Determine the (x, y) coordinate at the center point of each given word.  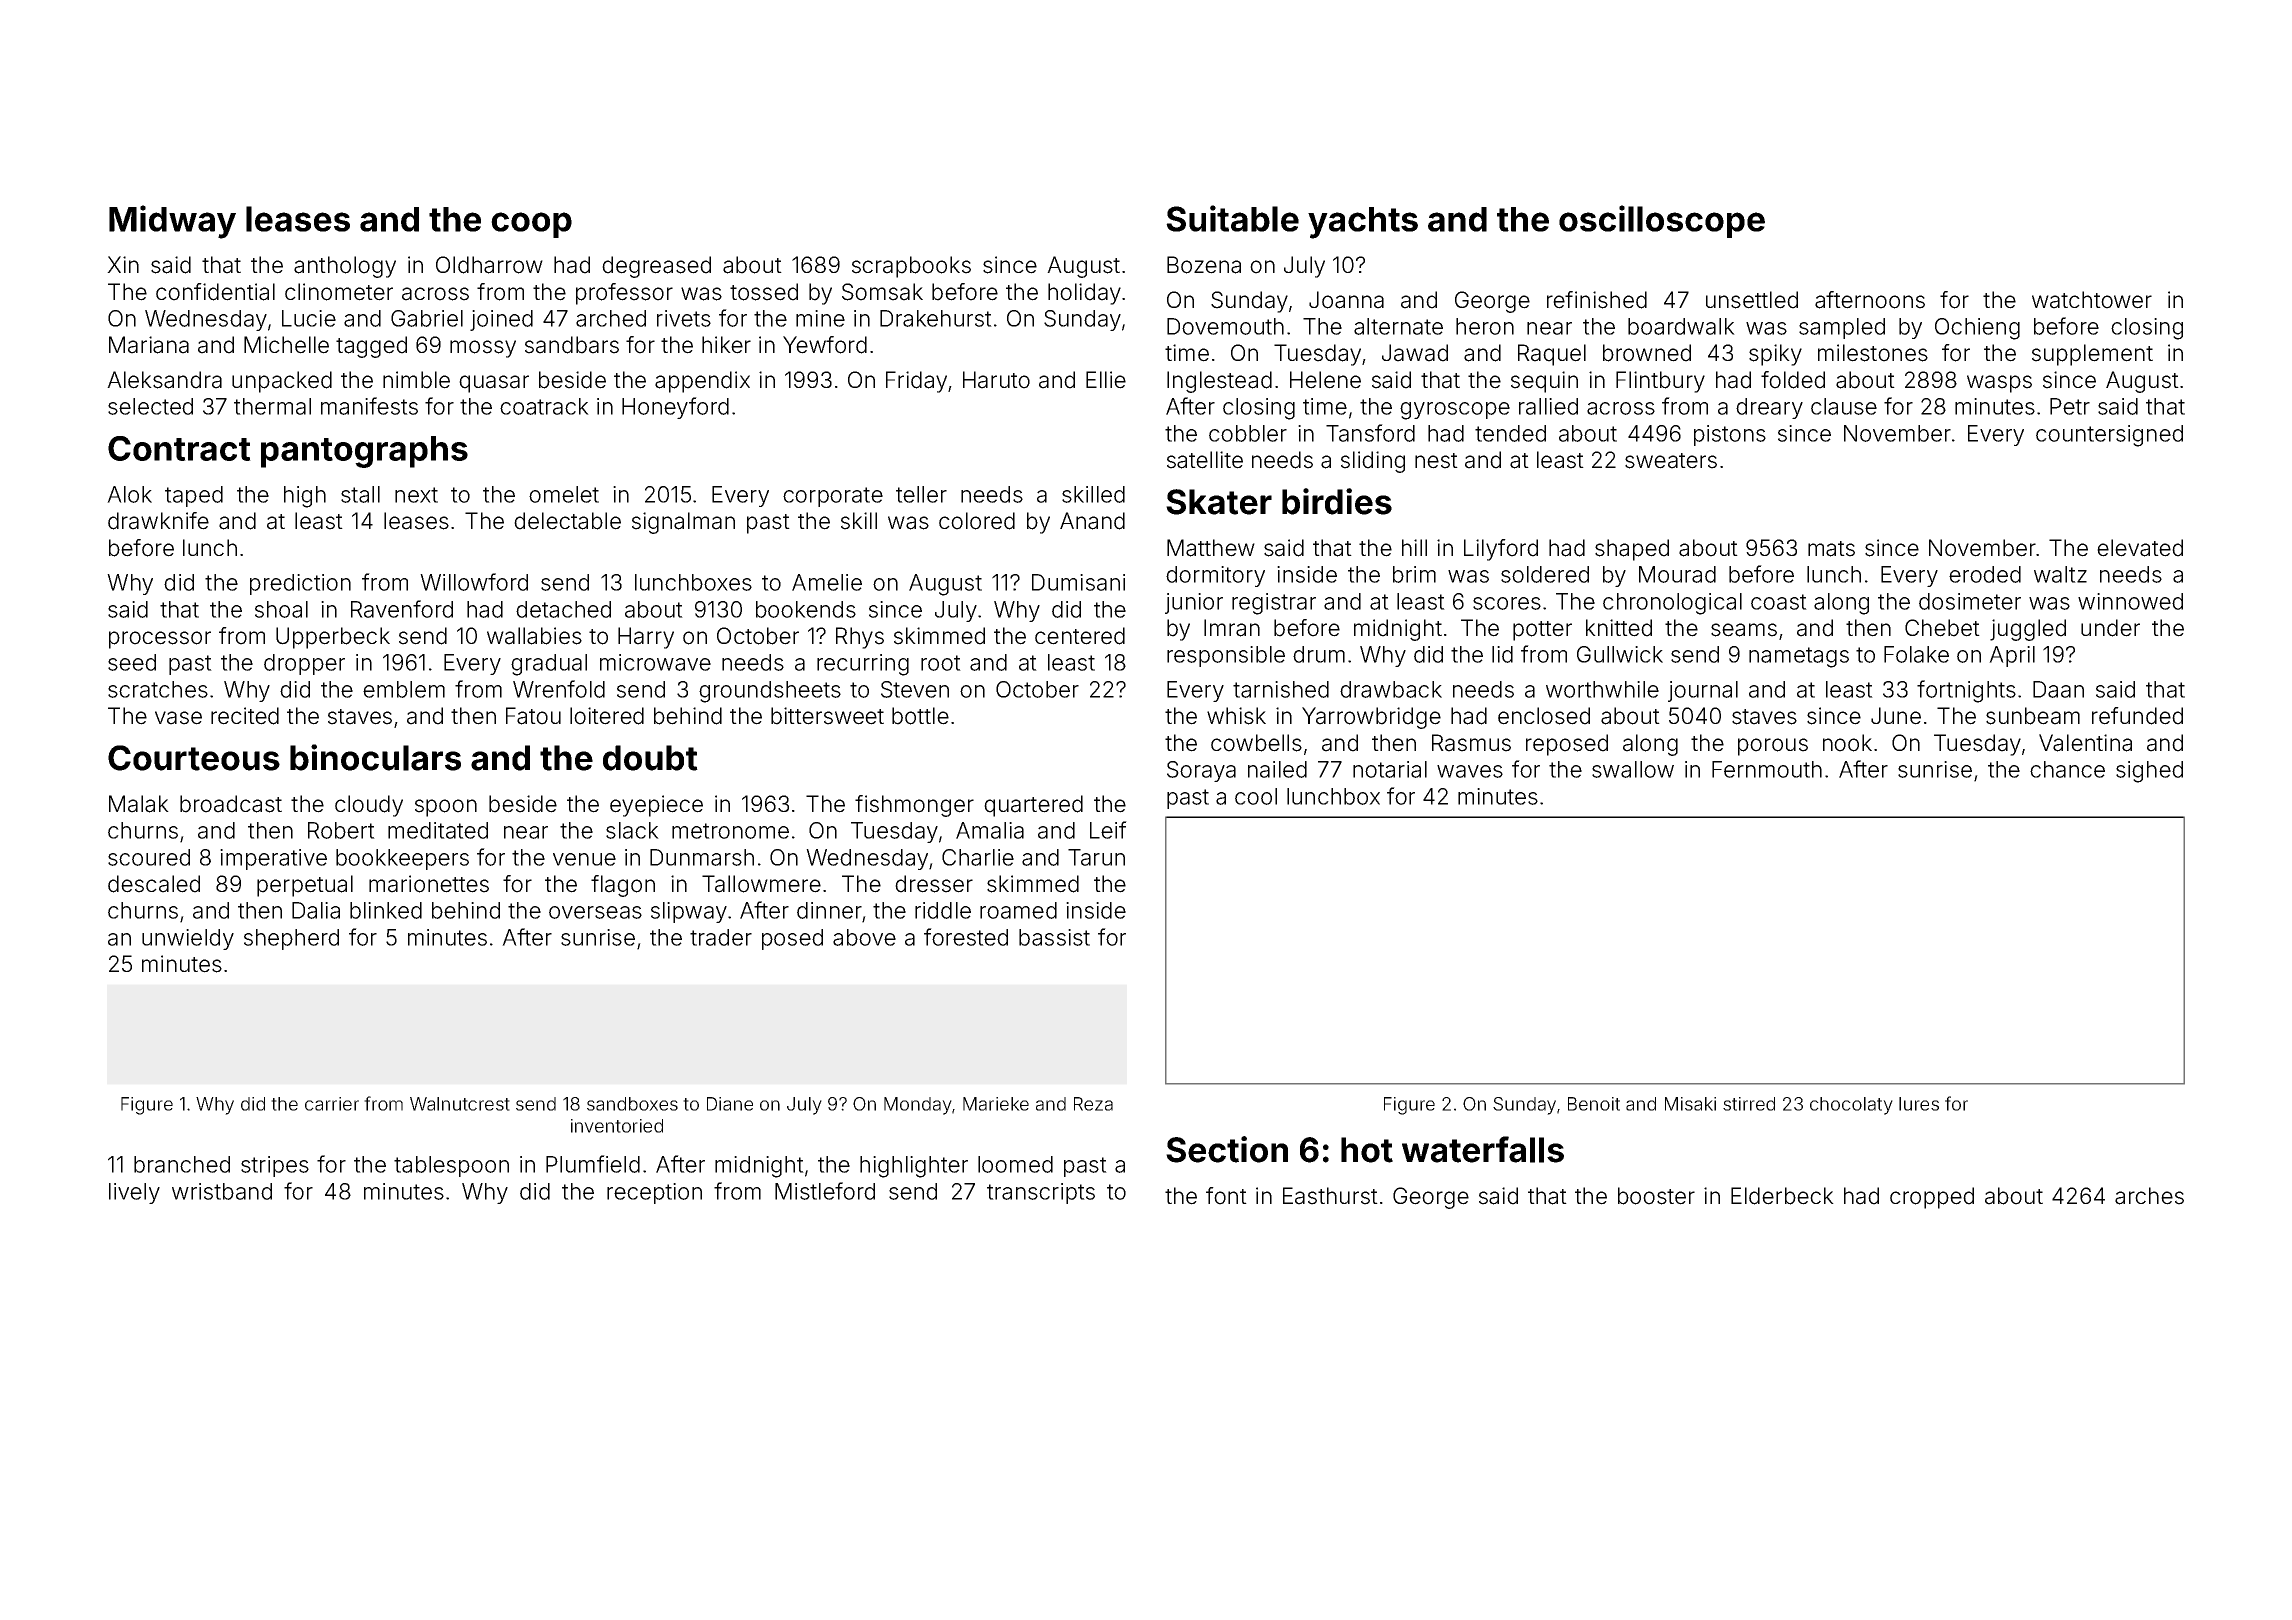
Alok (129, 494)
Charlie (978, 857)
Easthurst (1330, 1196)
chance (2067, 769)
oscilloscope (1662, 221)
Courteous (194, 758)
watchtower (2092, 300)
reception (654, 1193)
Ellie (1106, 380)
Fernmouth (1767, 769)
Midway (172, 222)
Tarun (1096, 857)
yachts (1363, 223)
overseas (595, 912)
